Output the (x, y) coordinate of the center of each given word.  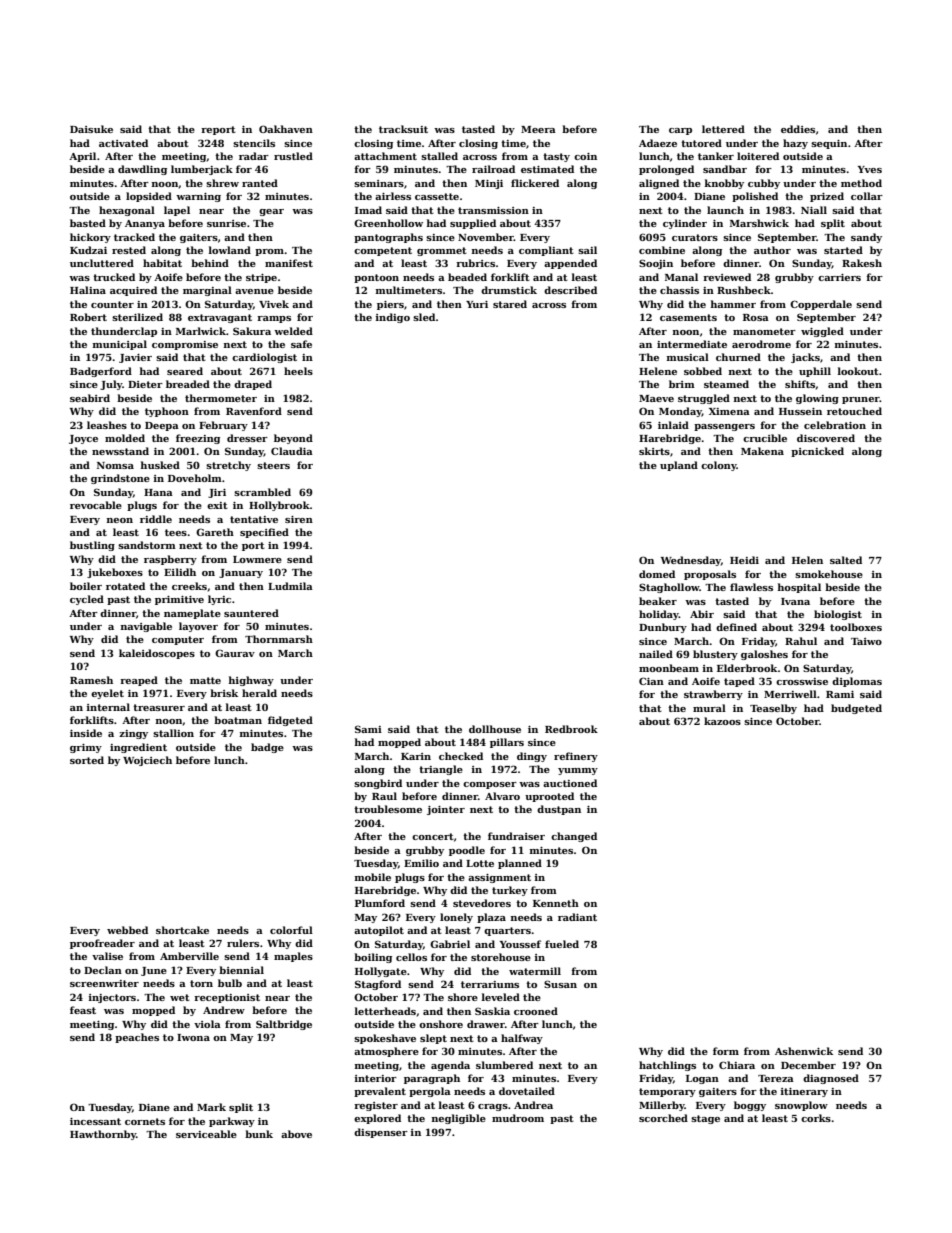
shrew (222, 183)
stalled (439, 156)
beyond (293, 439)
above (296, 1134)
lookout (858, 371)
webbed (127, 930)
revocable (96, 505)
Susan (560, 984)
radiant (577, 917)
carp (680, 131)
